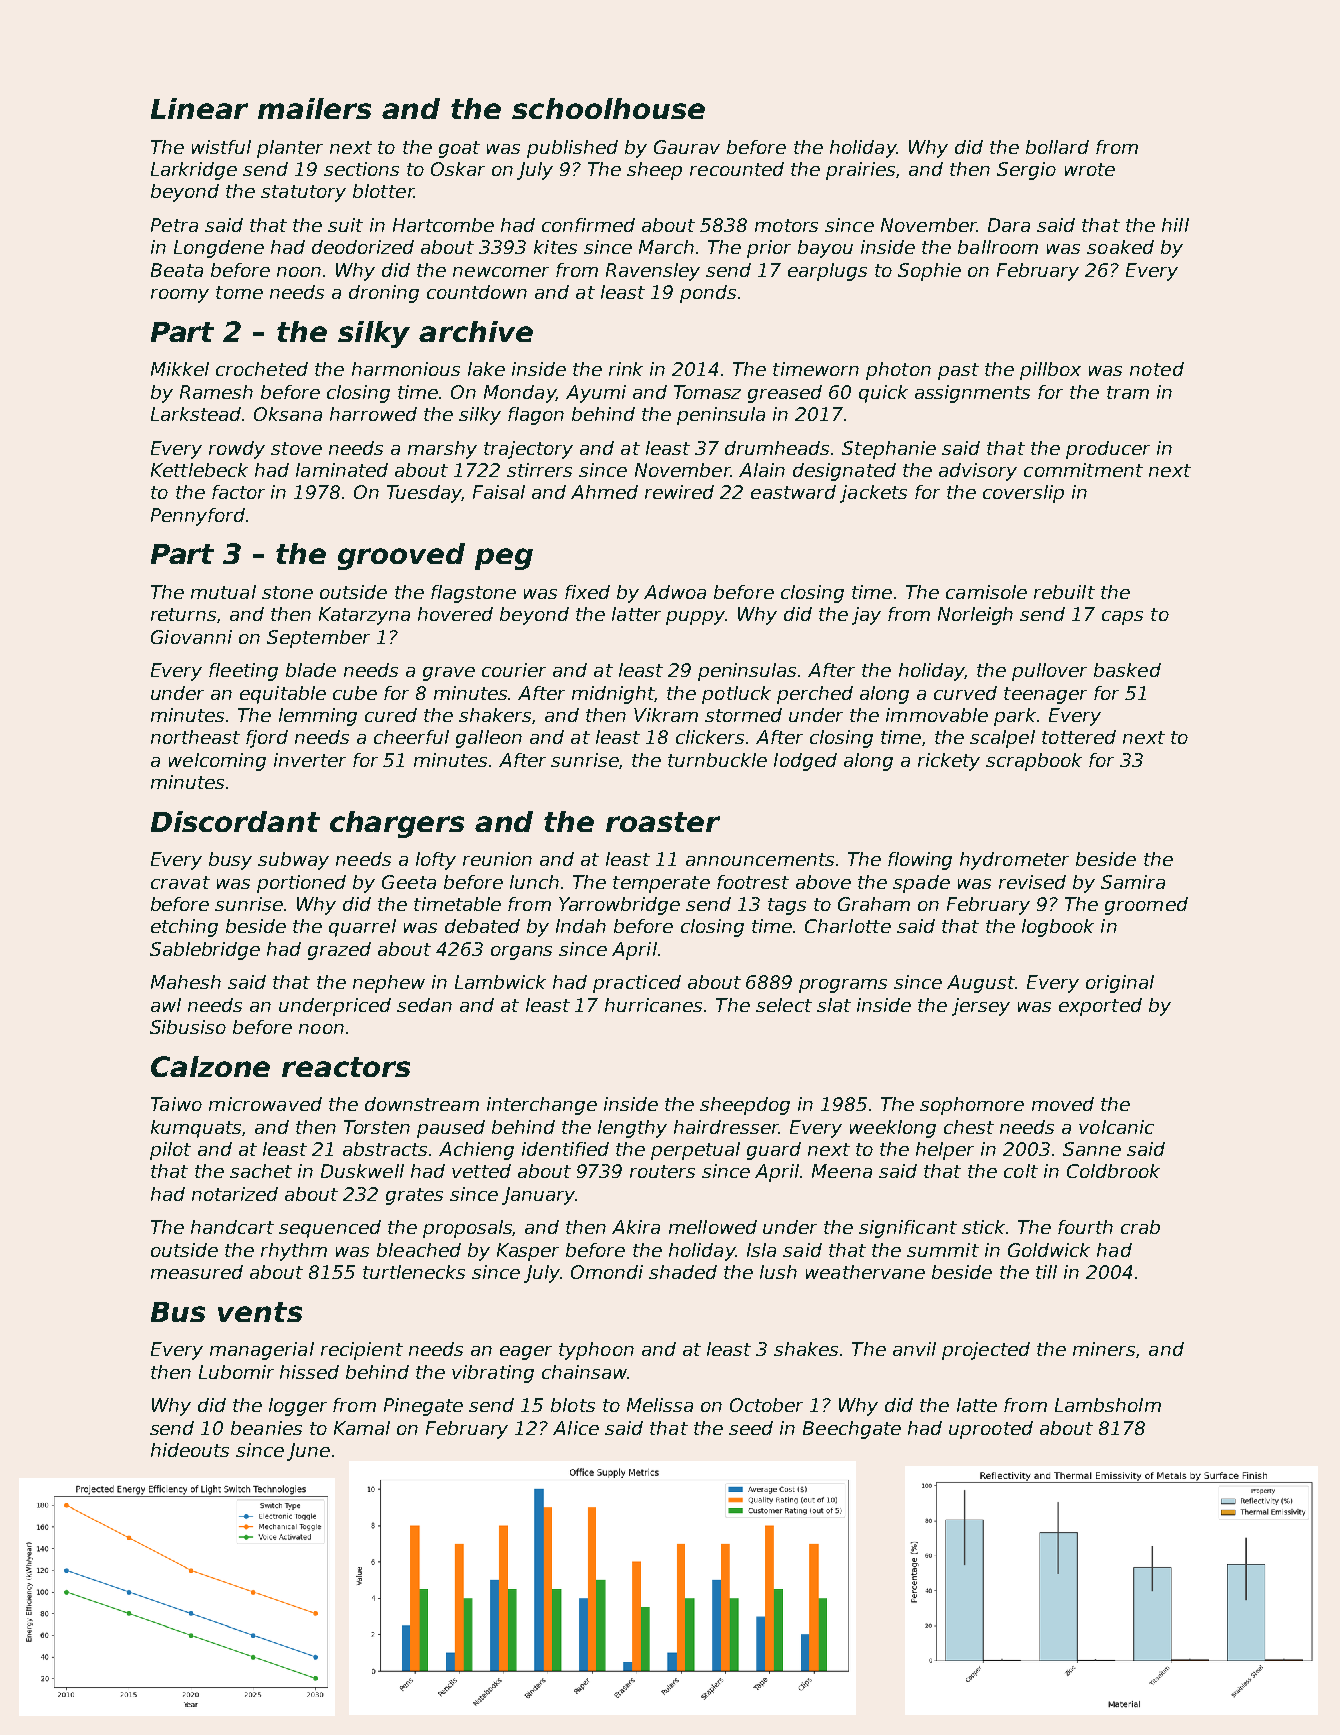 Image resolution: width=1340 pixels, height=1735 pixels. Describe the element at coordinates (793, 492) in the document. I see `eastward` at that location.
